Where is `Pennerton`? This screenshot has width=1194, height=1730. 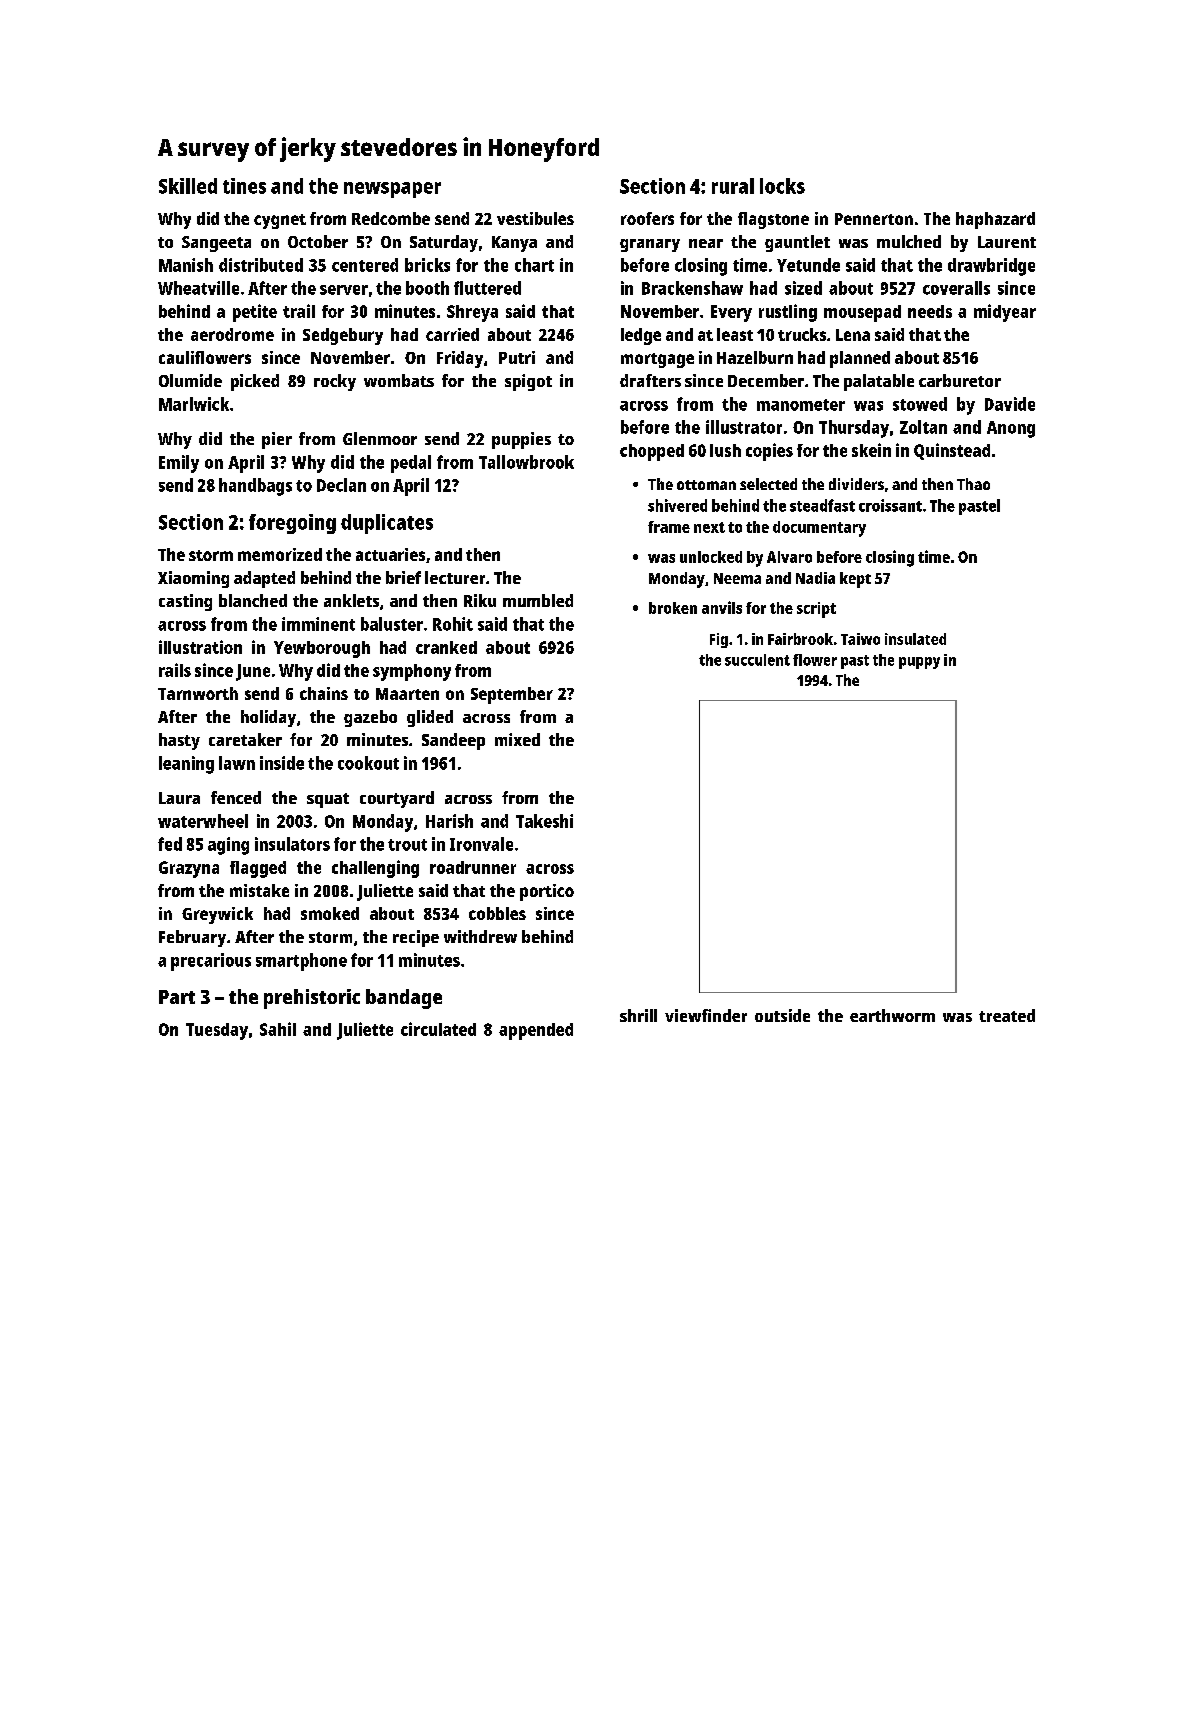
Pennerton is located at coordinates (874, 219).
